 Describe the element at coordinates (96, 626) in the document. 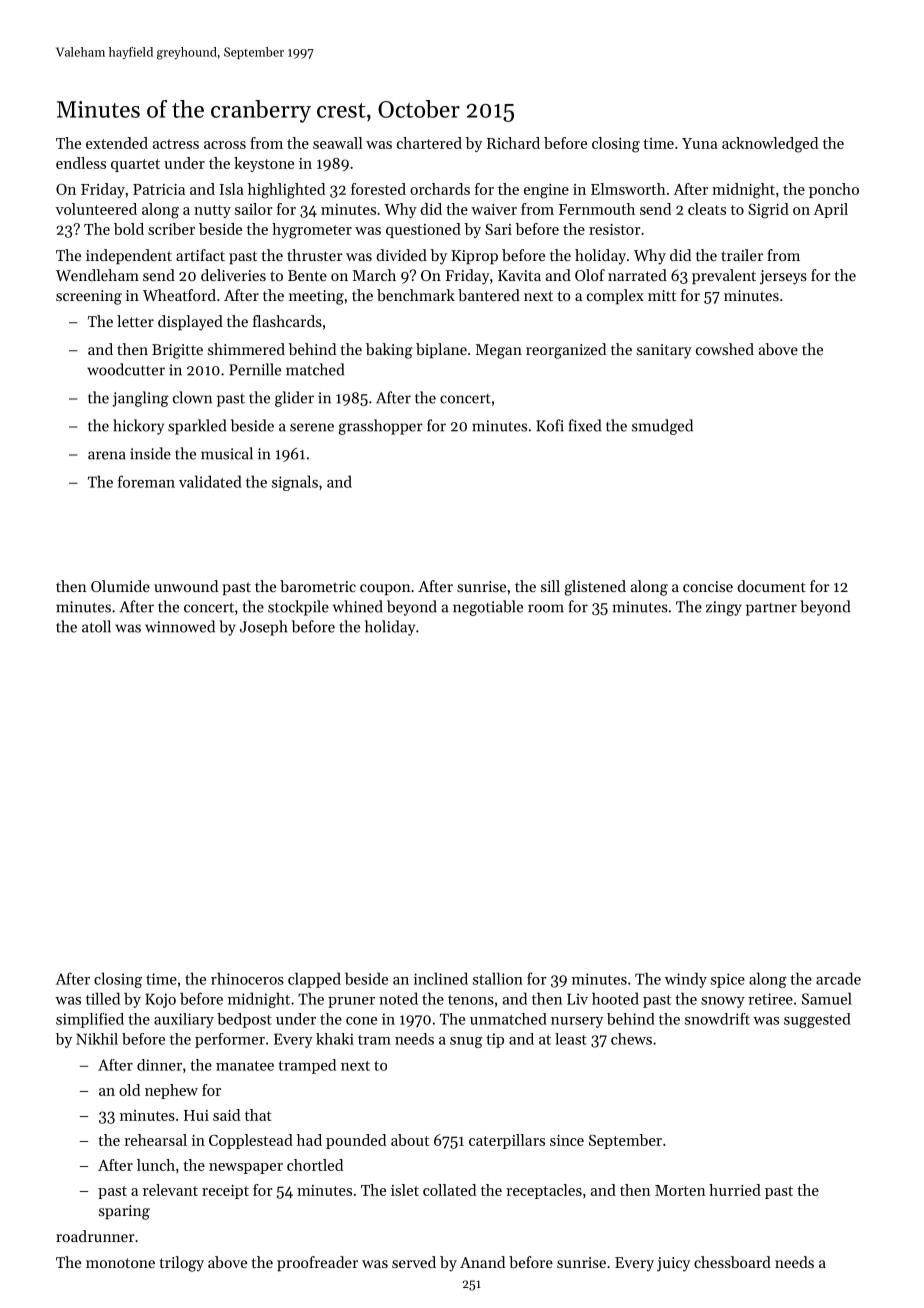

I see `atoll` at that location.
